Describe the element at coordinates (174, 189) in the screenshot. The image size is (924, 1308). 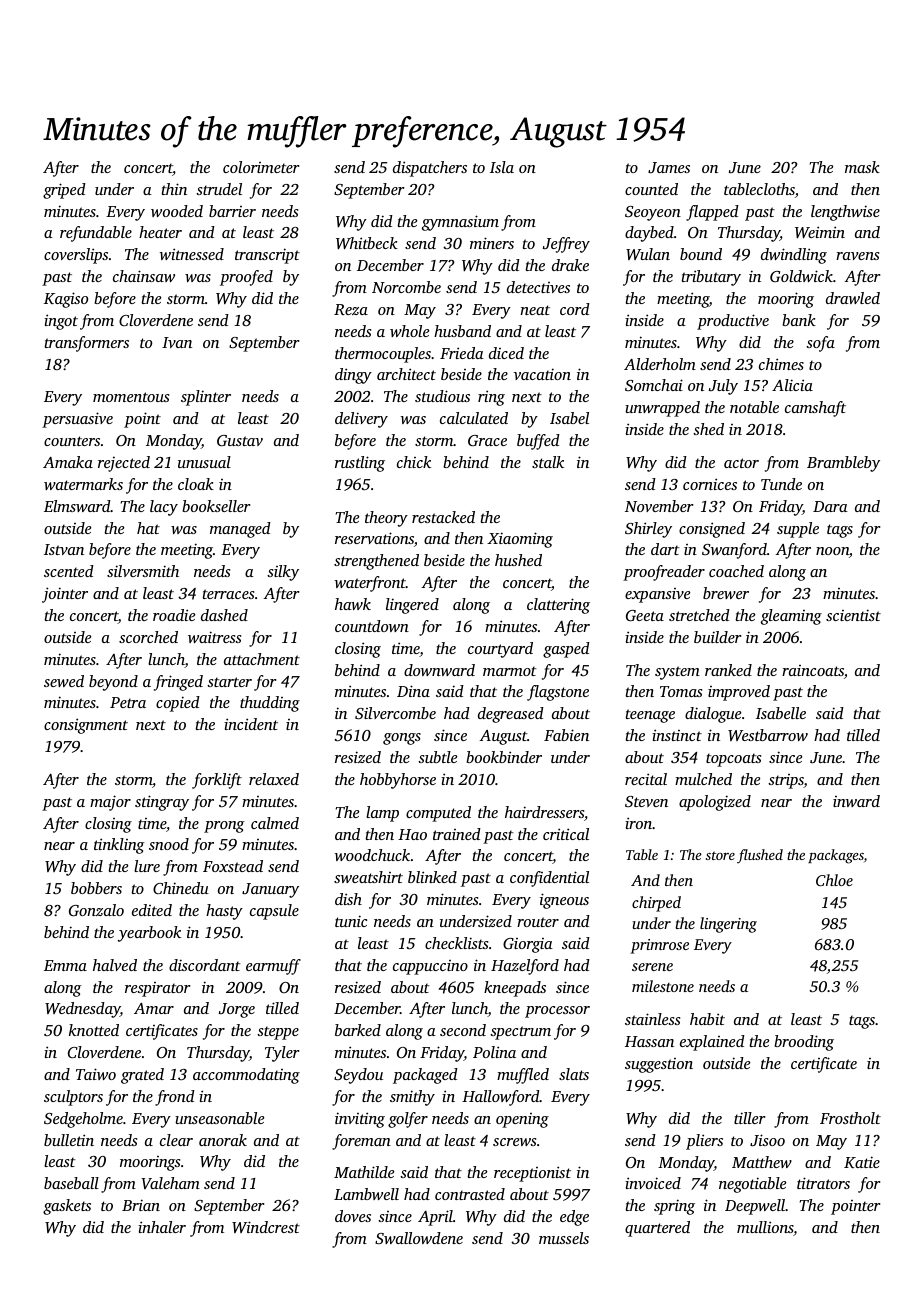
I see `thin` at that location.
